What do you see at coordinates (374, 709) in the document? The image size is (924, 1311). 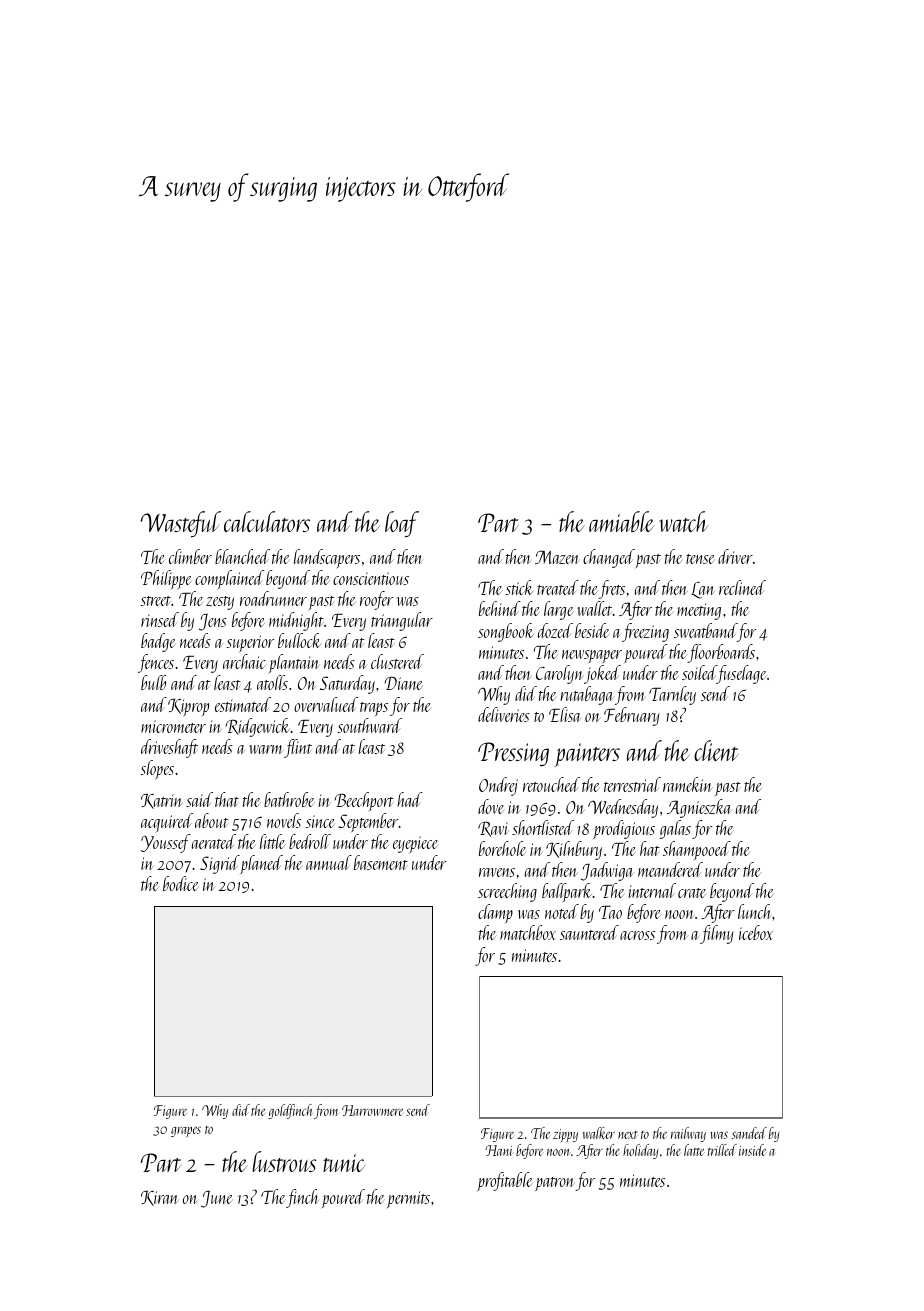 I see `traps` at bounding box center [374, 709].
